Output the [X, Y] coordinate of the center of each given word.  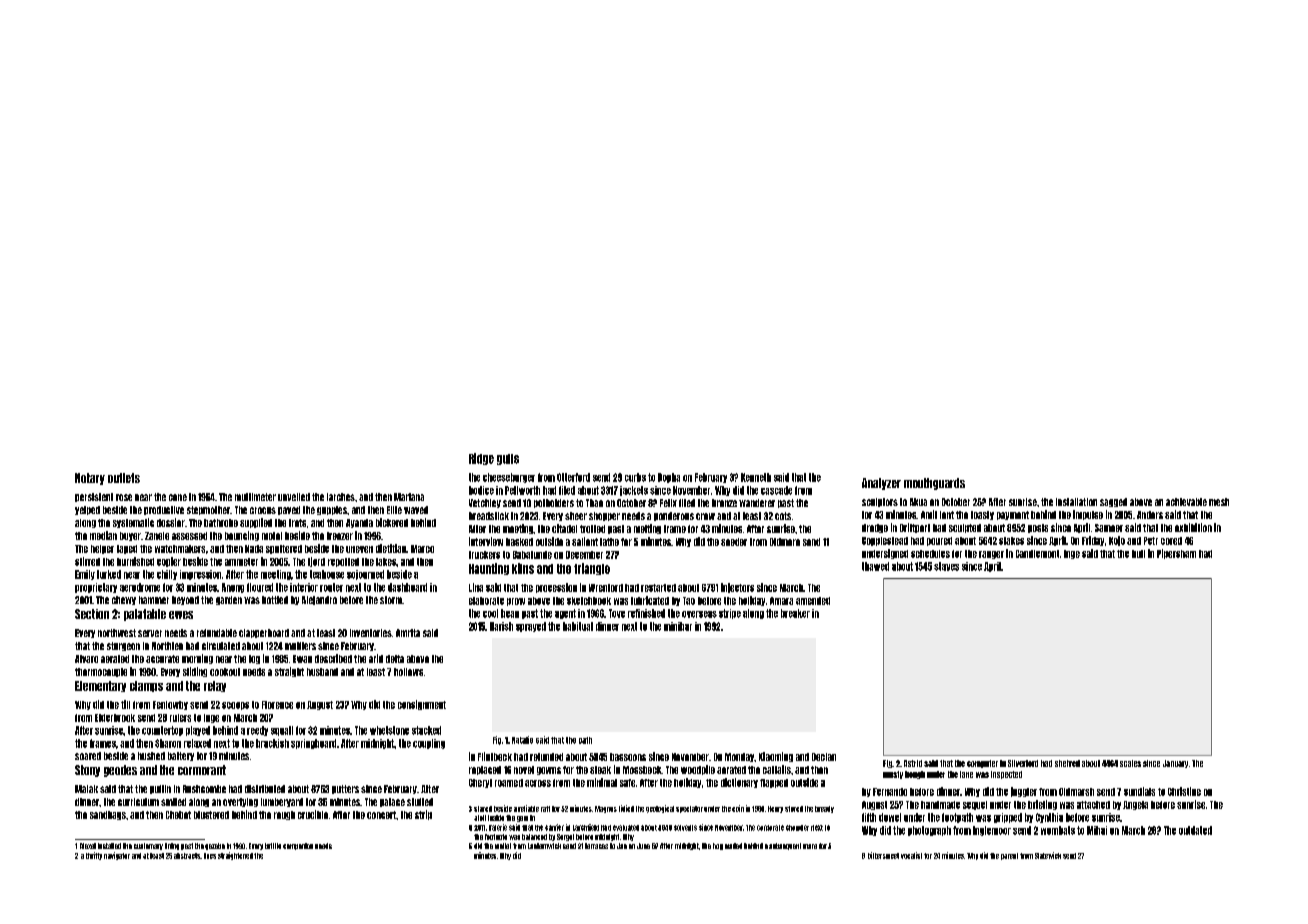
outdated [1195, 830]
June [643, 846]
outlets [124, 478]
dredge [875, 528]
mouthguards [934, 484]
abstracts [187, 856]
